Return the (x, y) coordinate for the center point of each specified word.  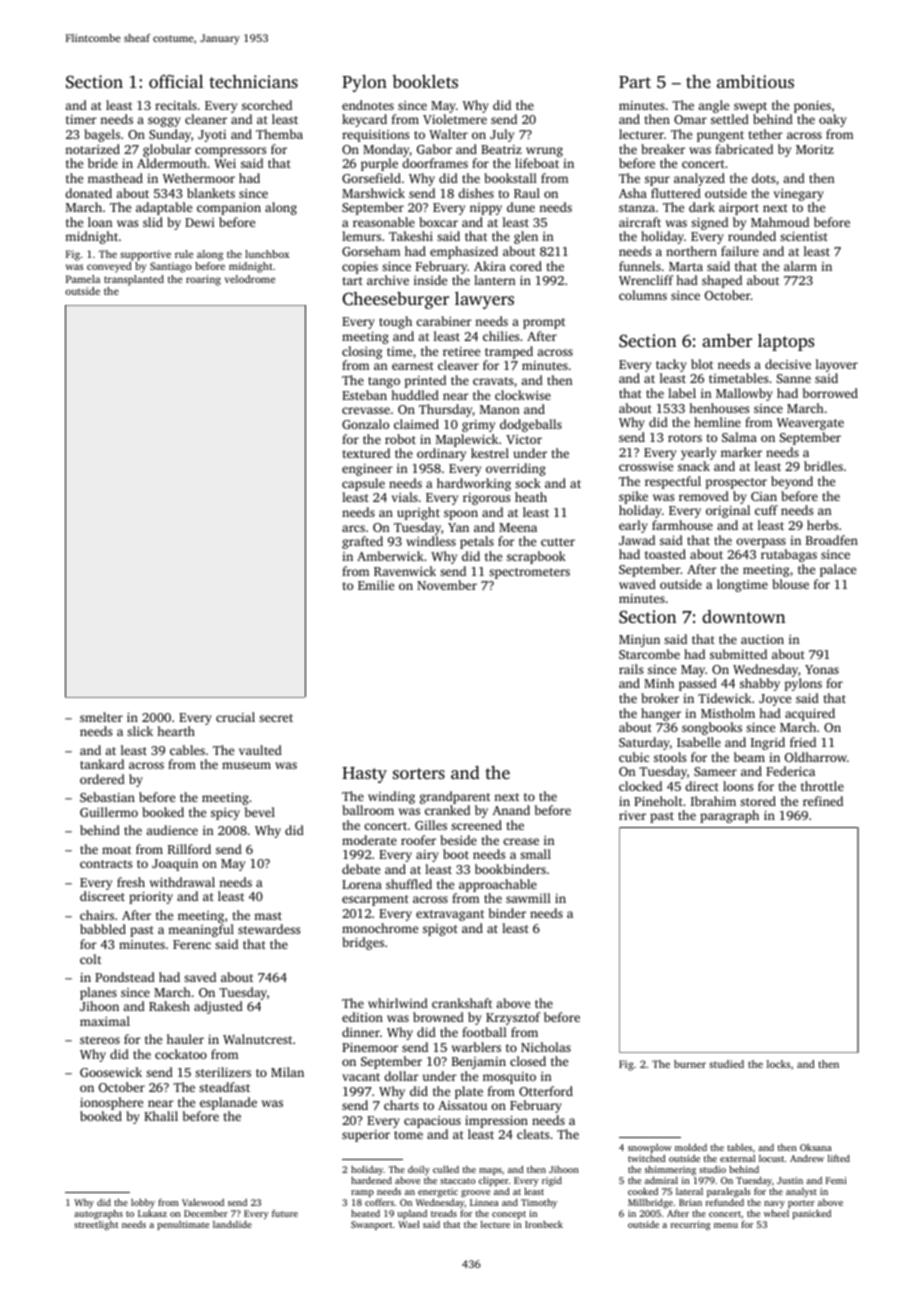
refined (823, 801)
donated (88, 193)
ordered (102, 779)
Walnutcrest (257, 1039)
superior (366, 1136)
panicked (812, 1214)
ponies (812, 107)
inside (430, 280)
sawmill (528, 898)
